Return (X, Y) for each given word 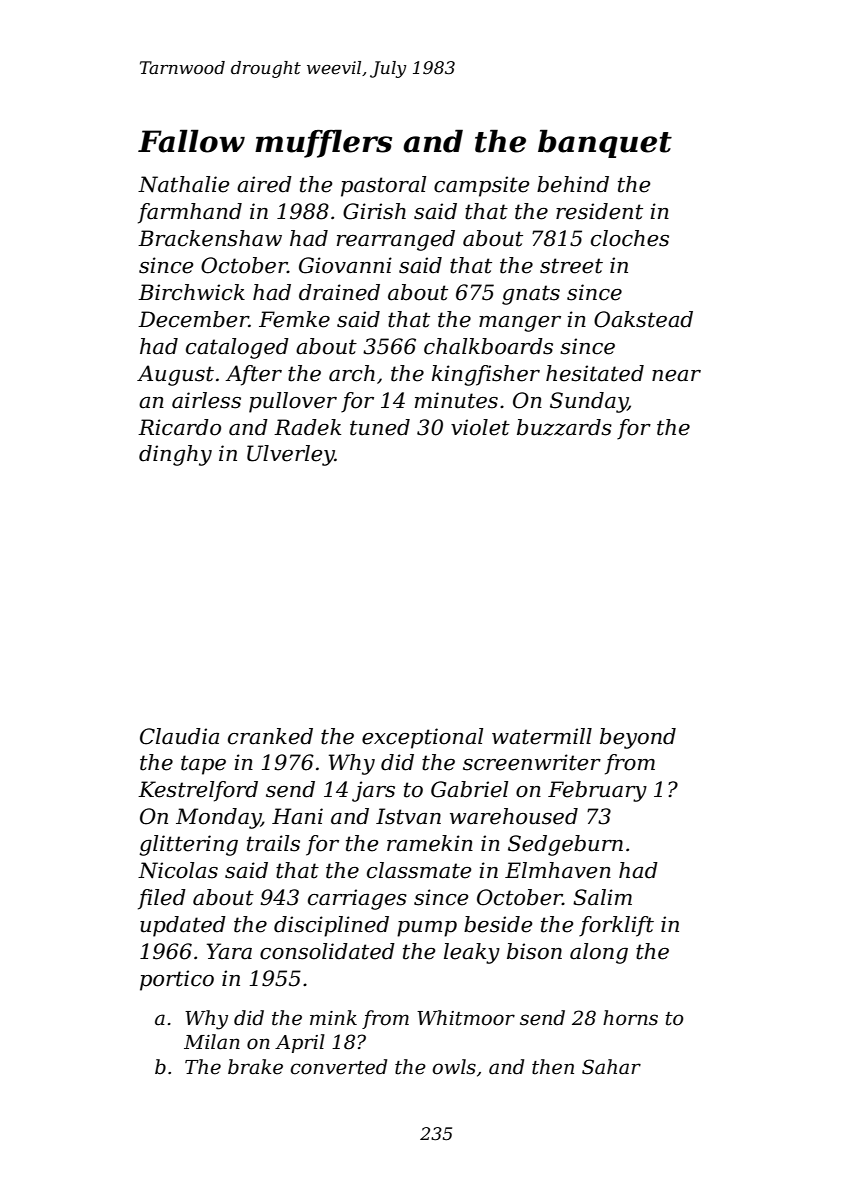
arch (352, 373)
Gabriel (469, 789)
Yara (229, 951)
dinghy (175, 455)
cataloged (237, 348)
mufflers (323, 143)
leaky (472, 953)
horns (630, 1018)
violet (480, 427)
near (676, 376)
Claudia (179, 736)
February (597, 791)
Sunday (589, 402)
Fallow (191, 141)
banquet (605, 143)
